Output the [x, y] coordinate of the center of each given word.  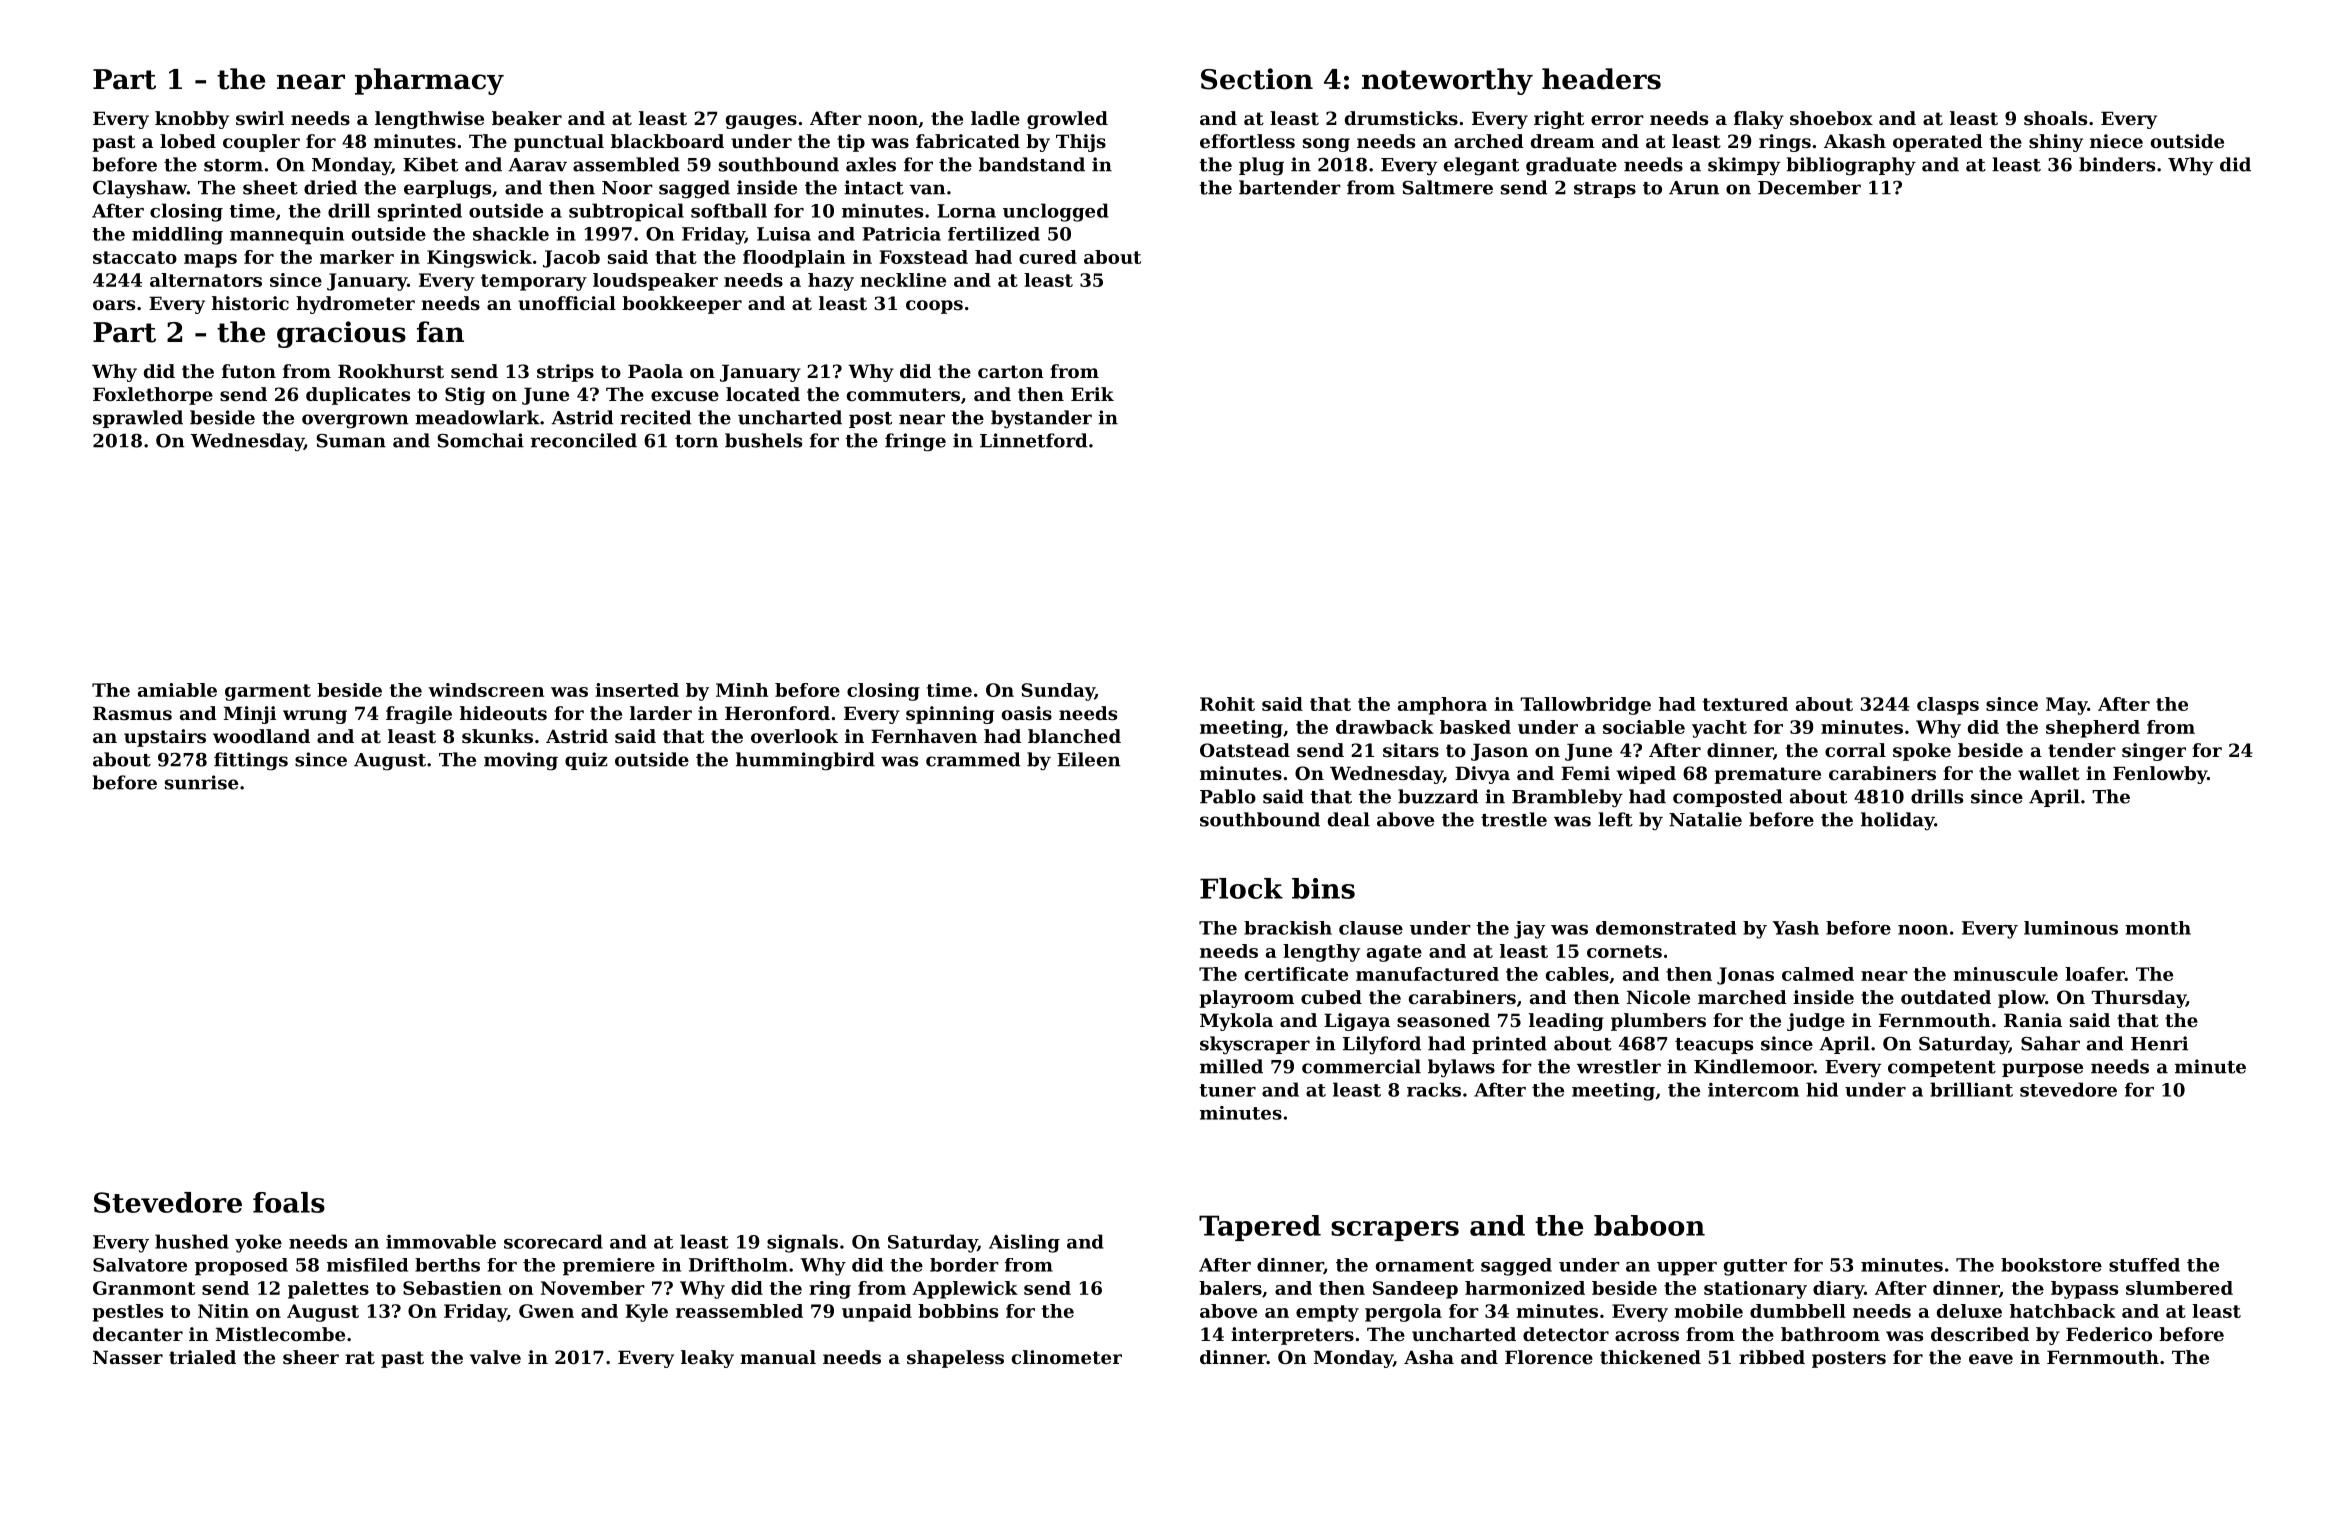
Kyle [646, 1313]
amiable [177, 690]
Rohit [1227, 704]
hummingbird [805, 761]
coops [934, 307]
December [1809, 187]
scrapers [1395, 1231]
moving [521, 761]
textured [1745, 704]
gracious [341, 334]
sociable [1644, 727]
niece [2116, 141]
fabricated [968, 141]
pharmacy [429, 81]
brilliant [1971, 1089]
